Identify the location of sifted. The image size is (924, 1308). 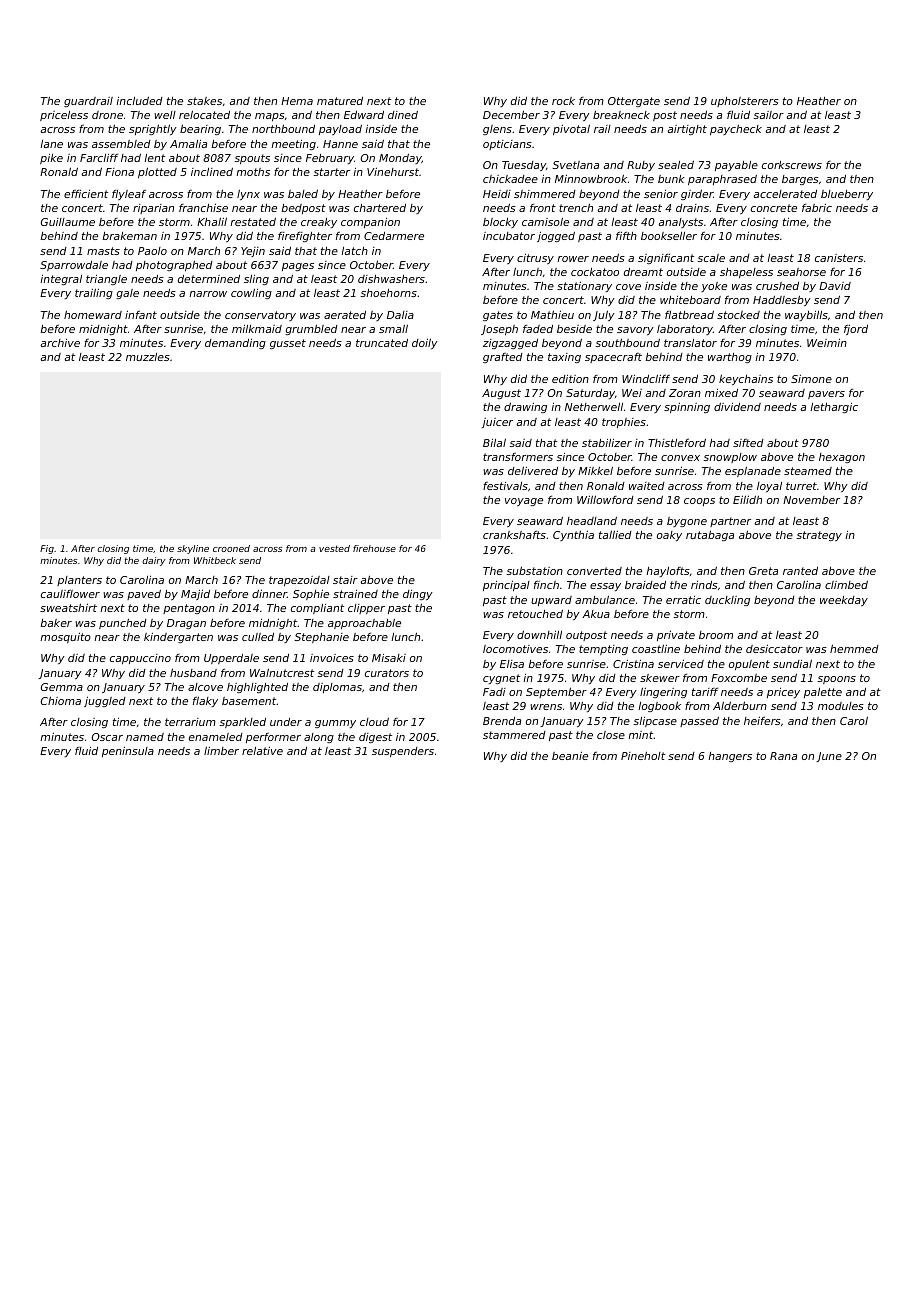
(748, 443).
